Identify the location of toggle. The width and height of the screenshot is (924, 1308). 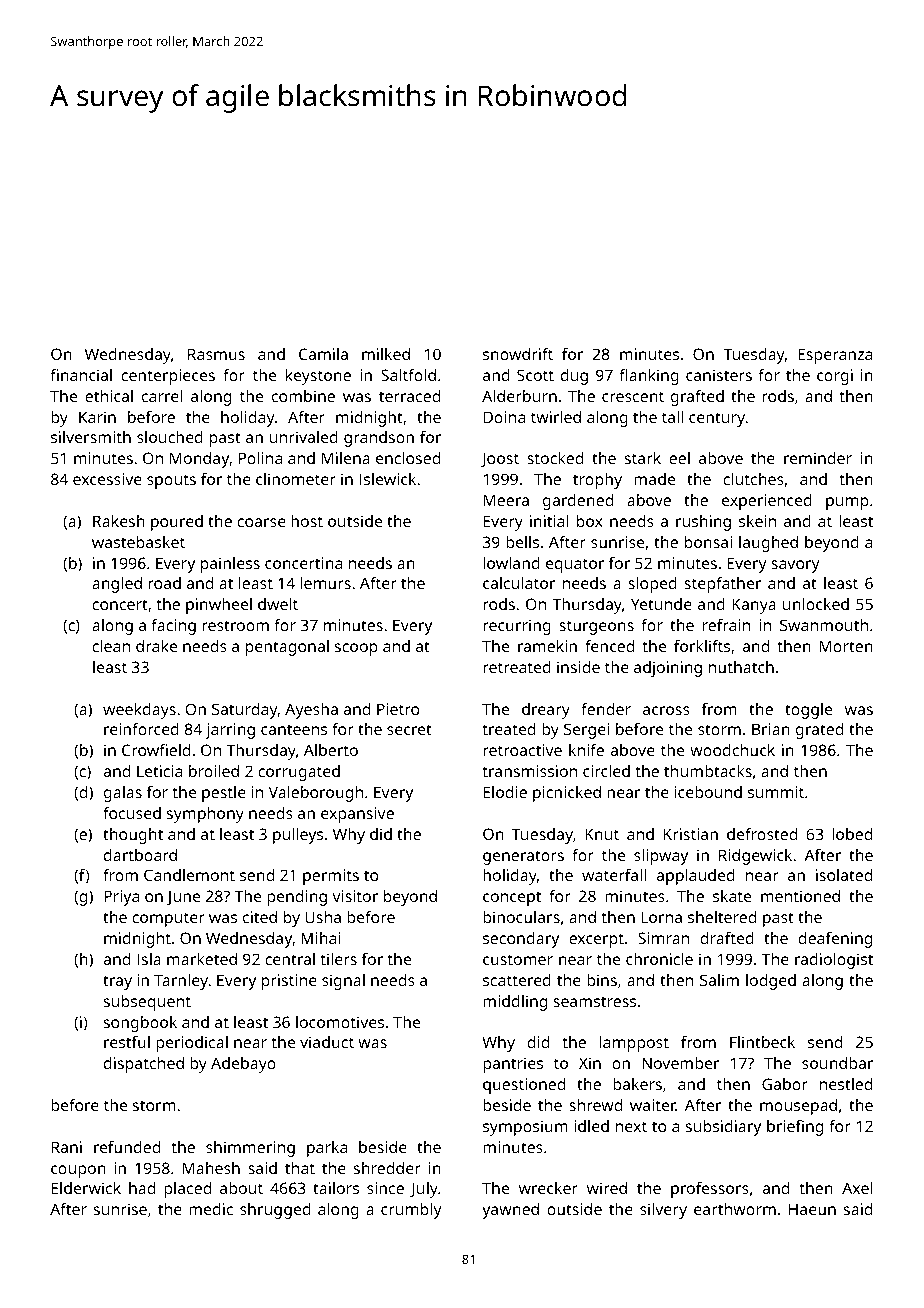
(808, 711).
